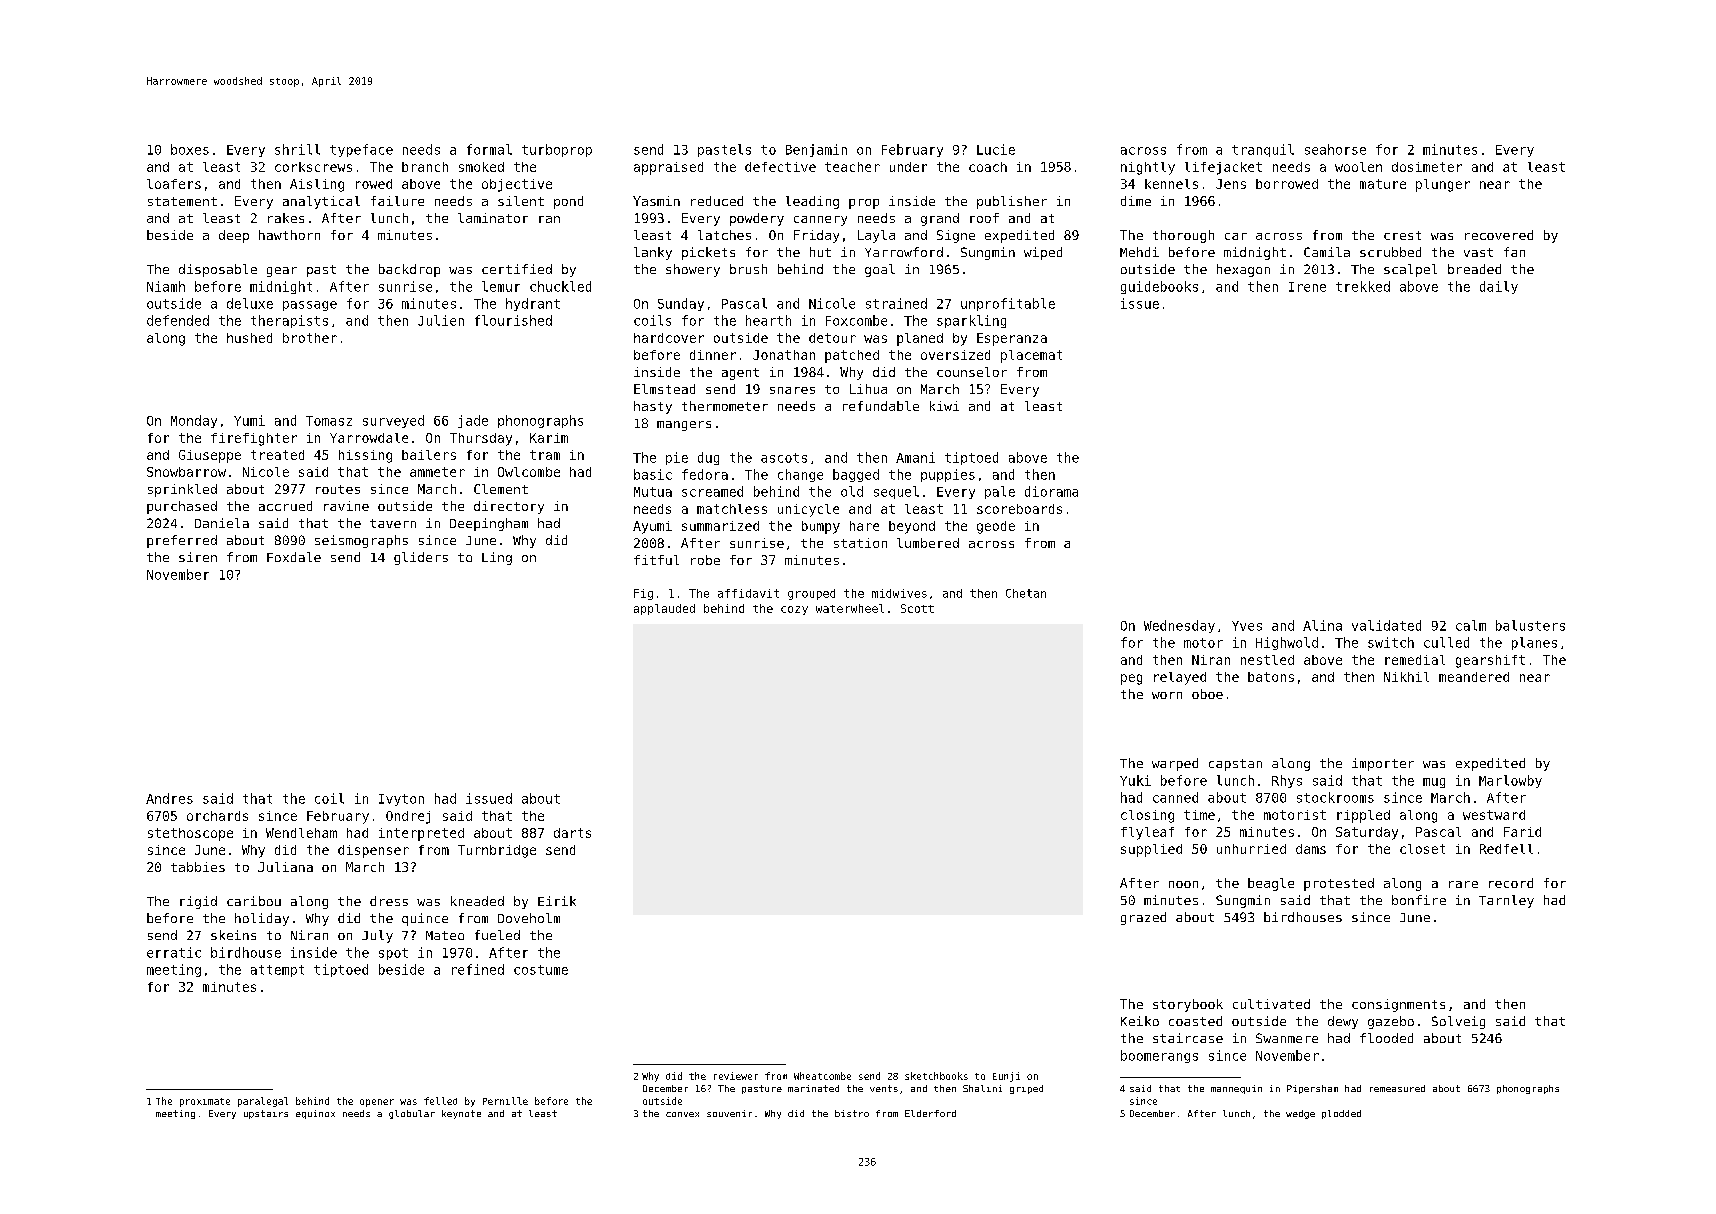 The image size is (1716, 1214). I want to click on coach, so click(988, 167).
